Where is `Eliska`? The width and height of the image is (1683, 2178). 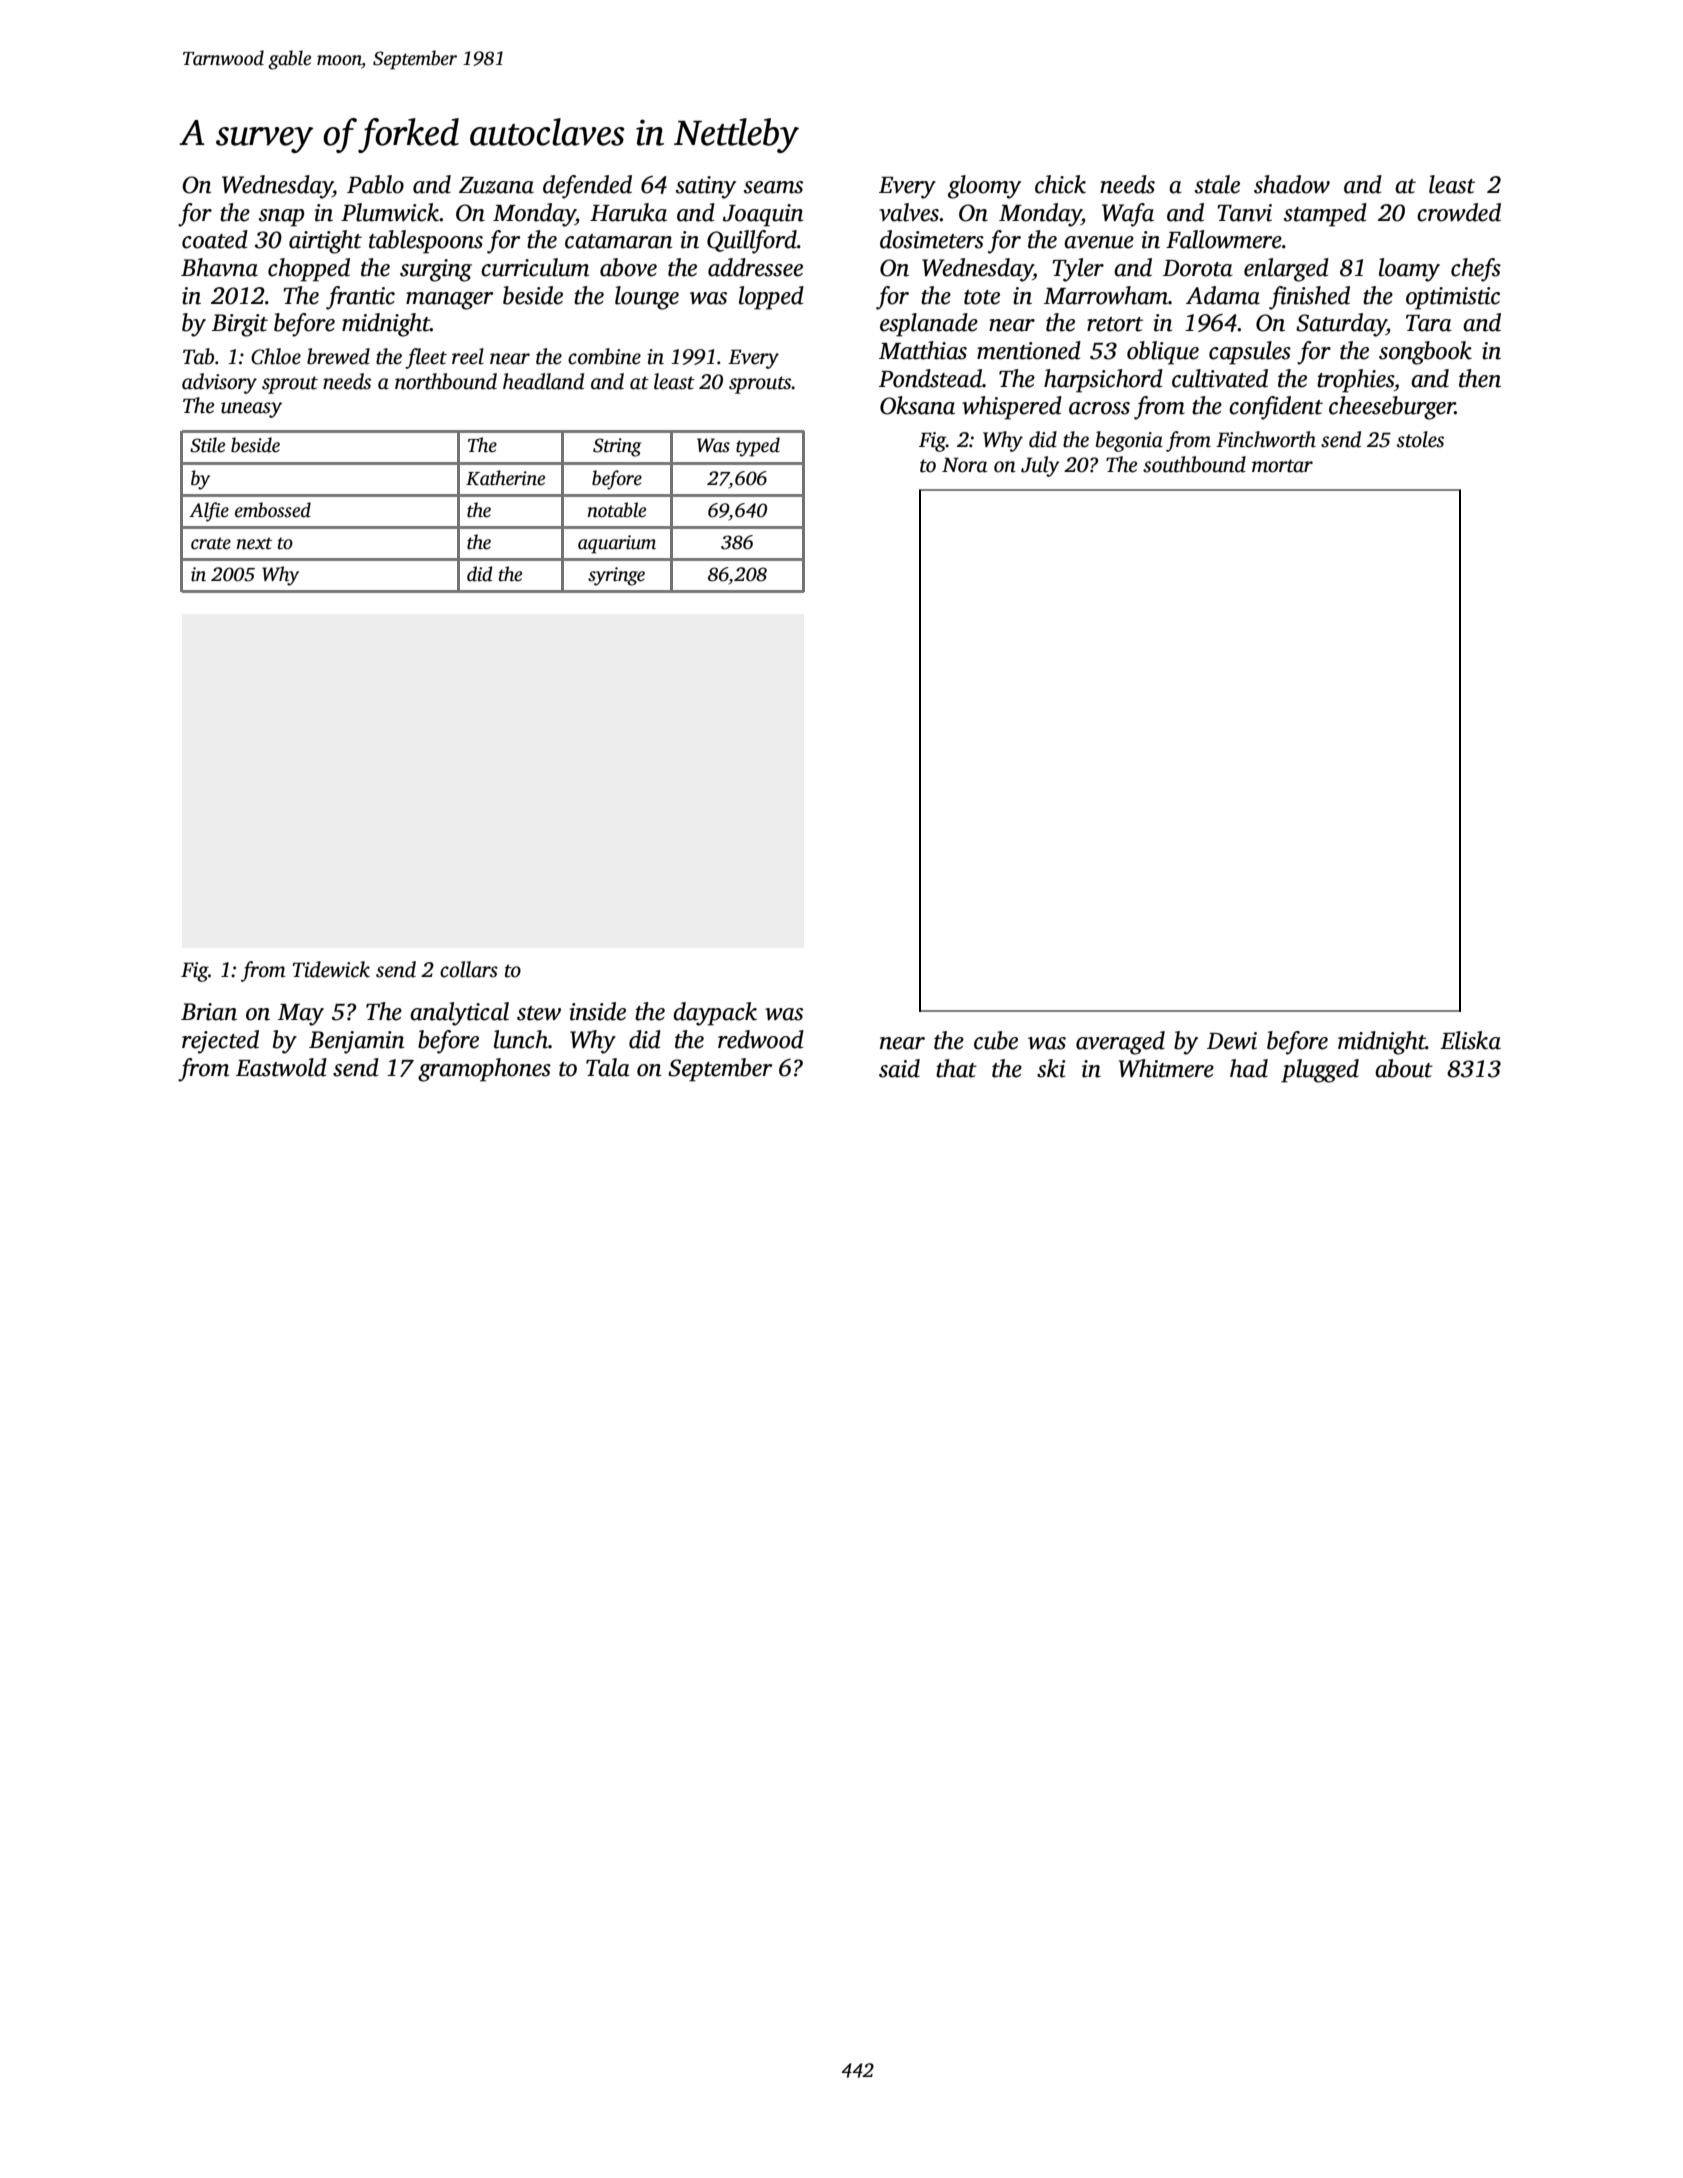
Eliska is located at coordinates (1470, 1040).
